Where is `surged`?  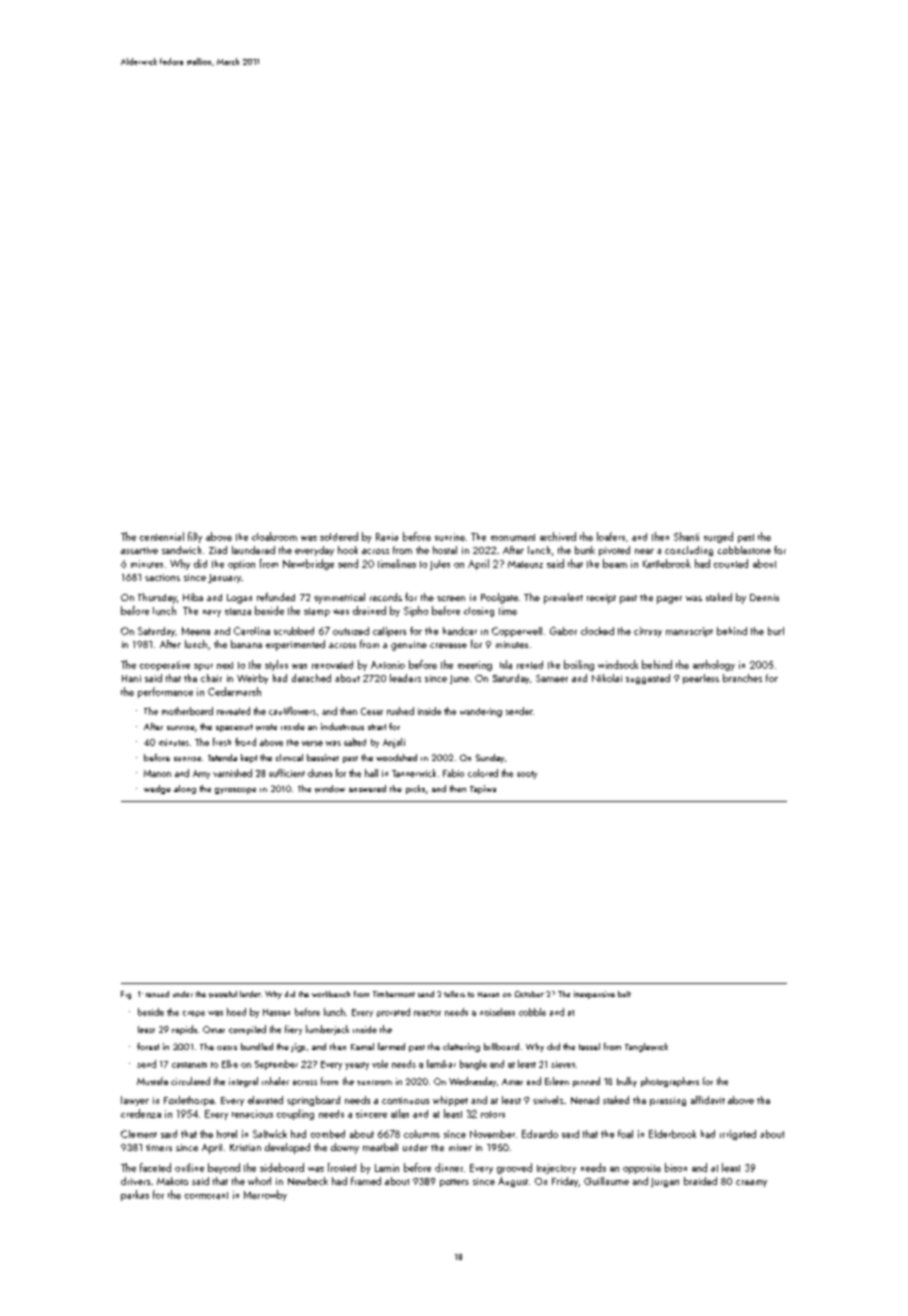
surged is located at coordinates (718, 537).
